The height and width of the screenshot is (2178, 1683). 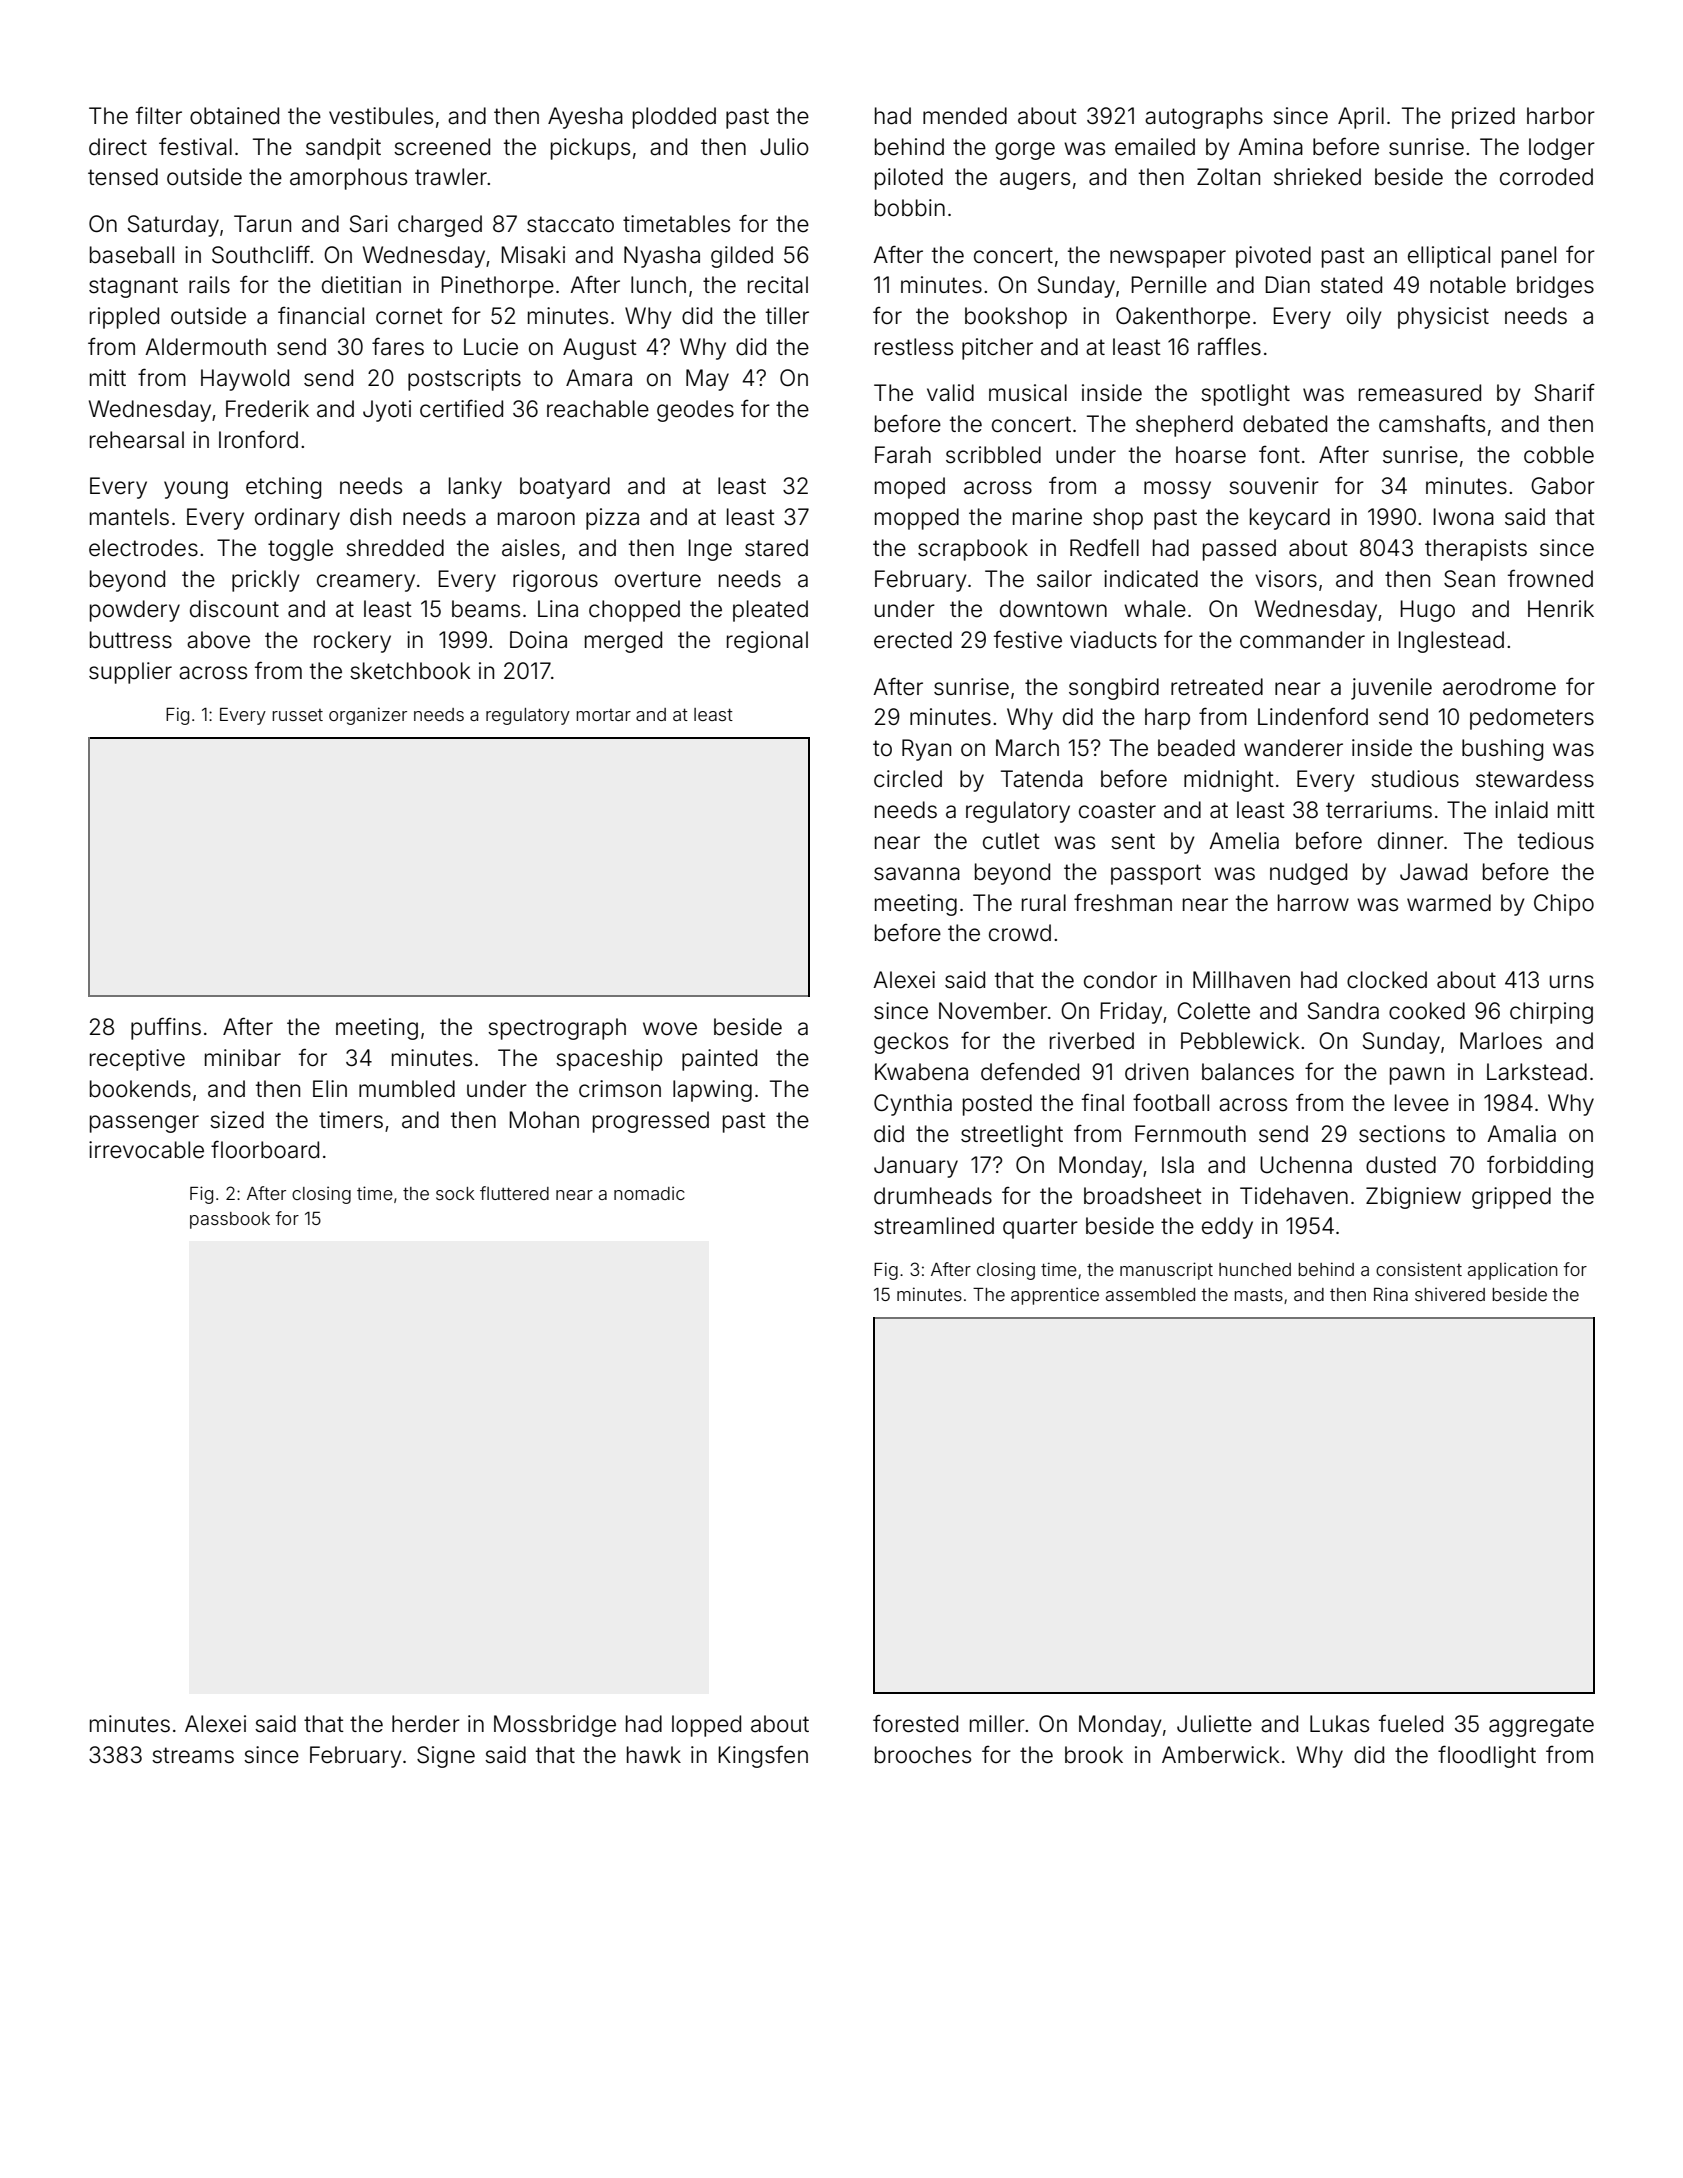 What do you see at coordinates (784, 147) in the screenshot?
I see `Julio` at bounding box center [784, 147].
